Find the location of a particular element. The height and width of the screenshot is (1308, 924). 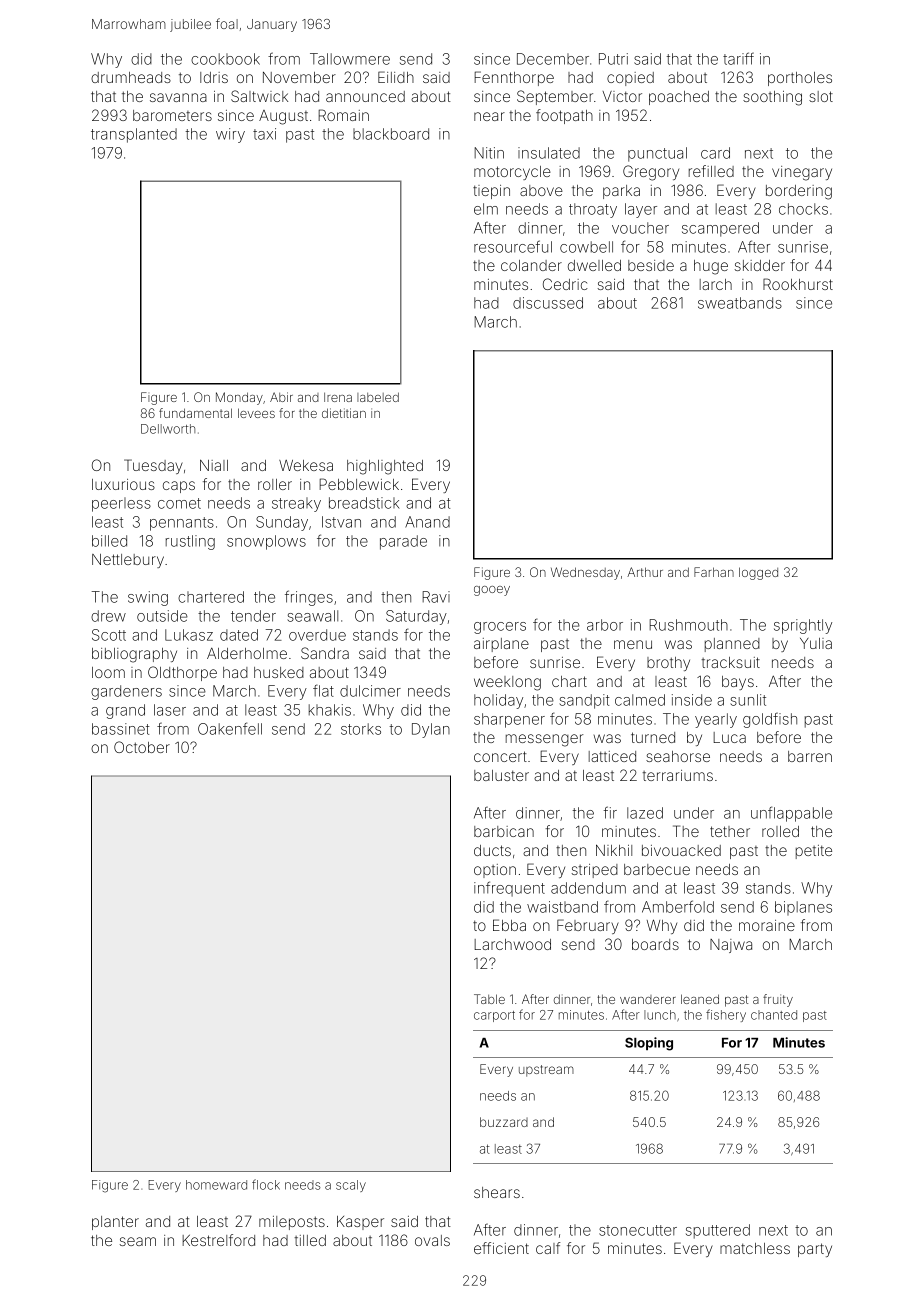

rustling is located at coordinates (190, 542).
